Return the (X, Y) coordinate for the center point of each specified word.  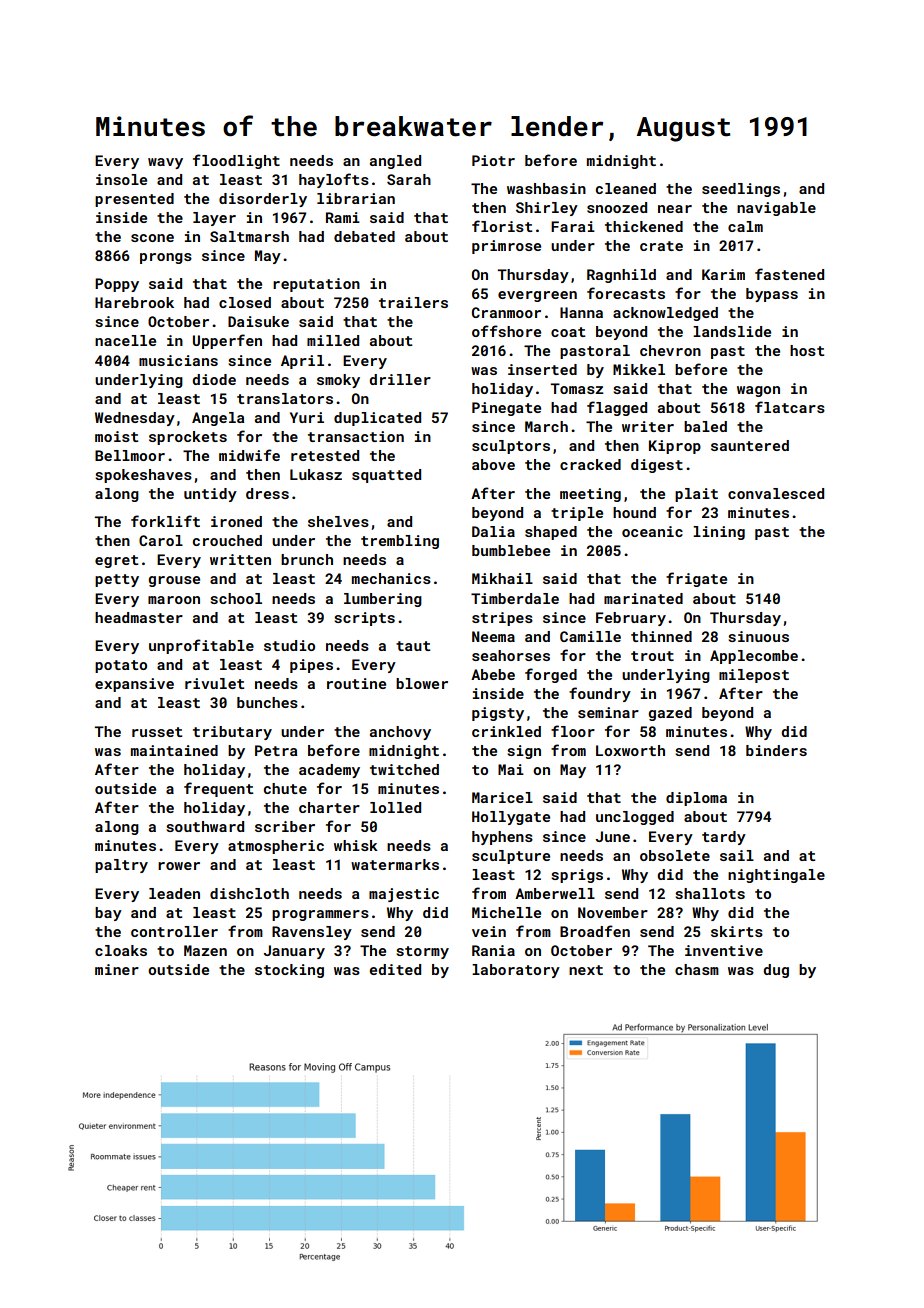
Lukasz (316, 474)
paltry (121, 866)
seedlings (741, 190)
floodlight (236, 161)
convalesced (776, 493)
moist (116, 436)
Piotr (493, 160)
